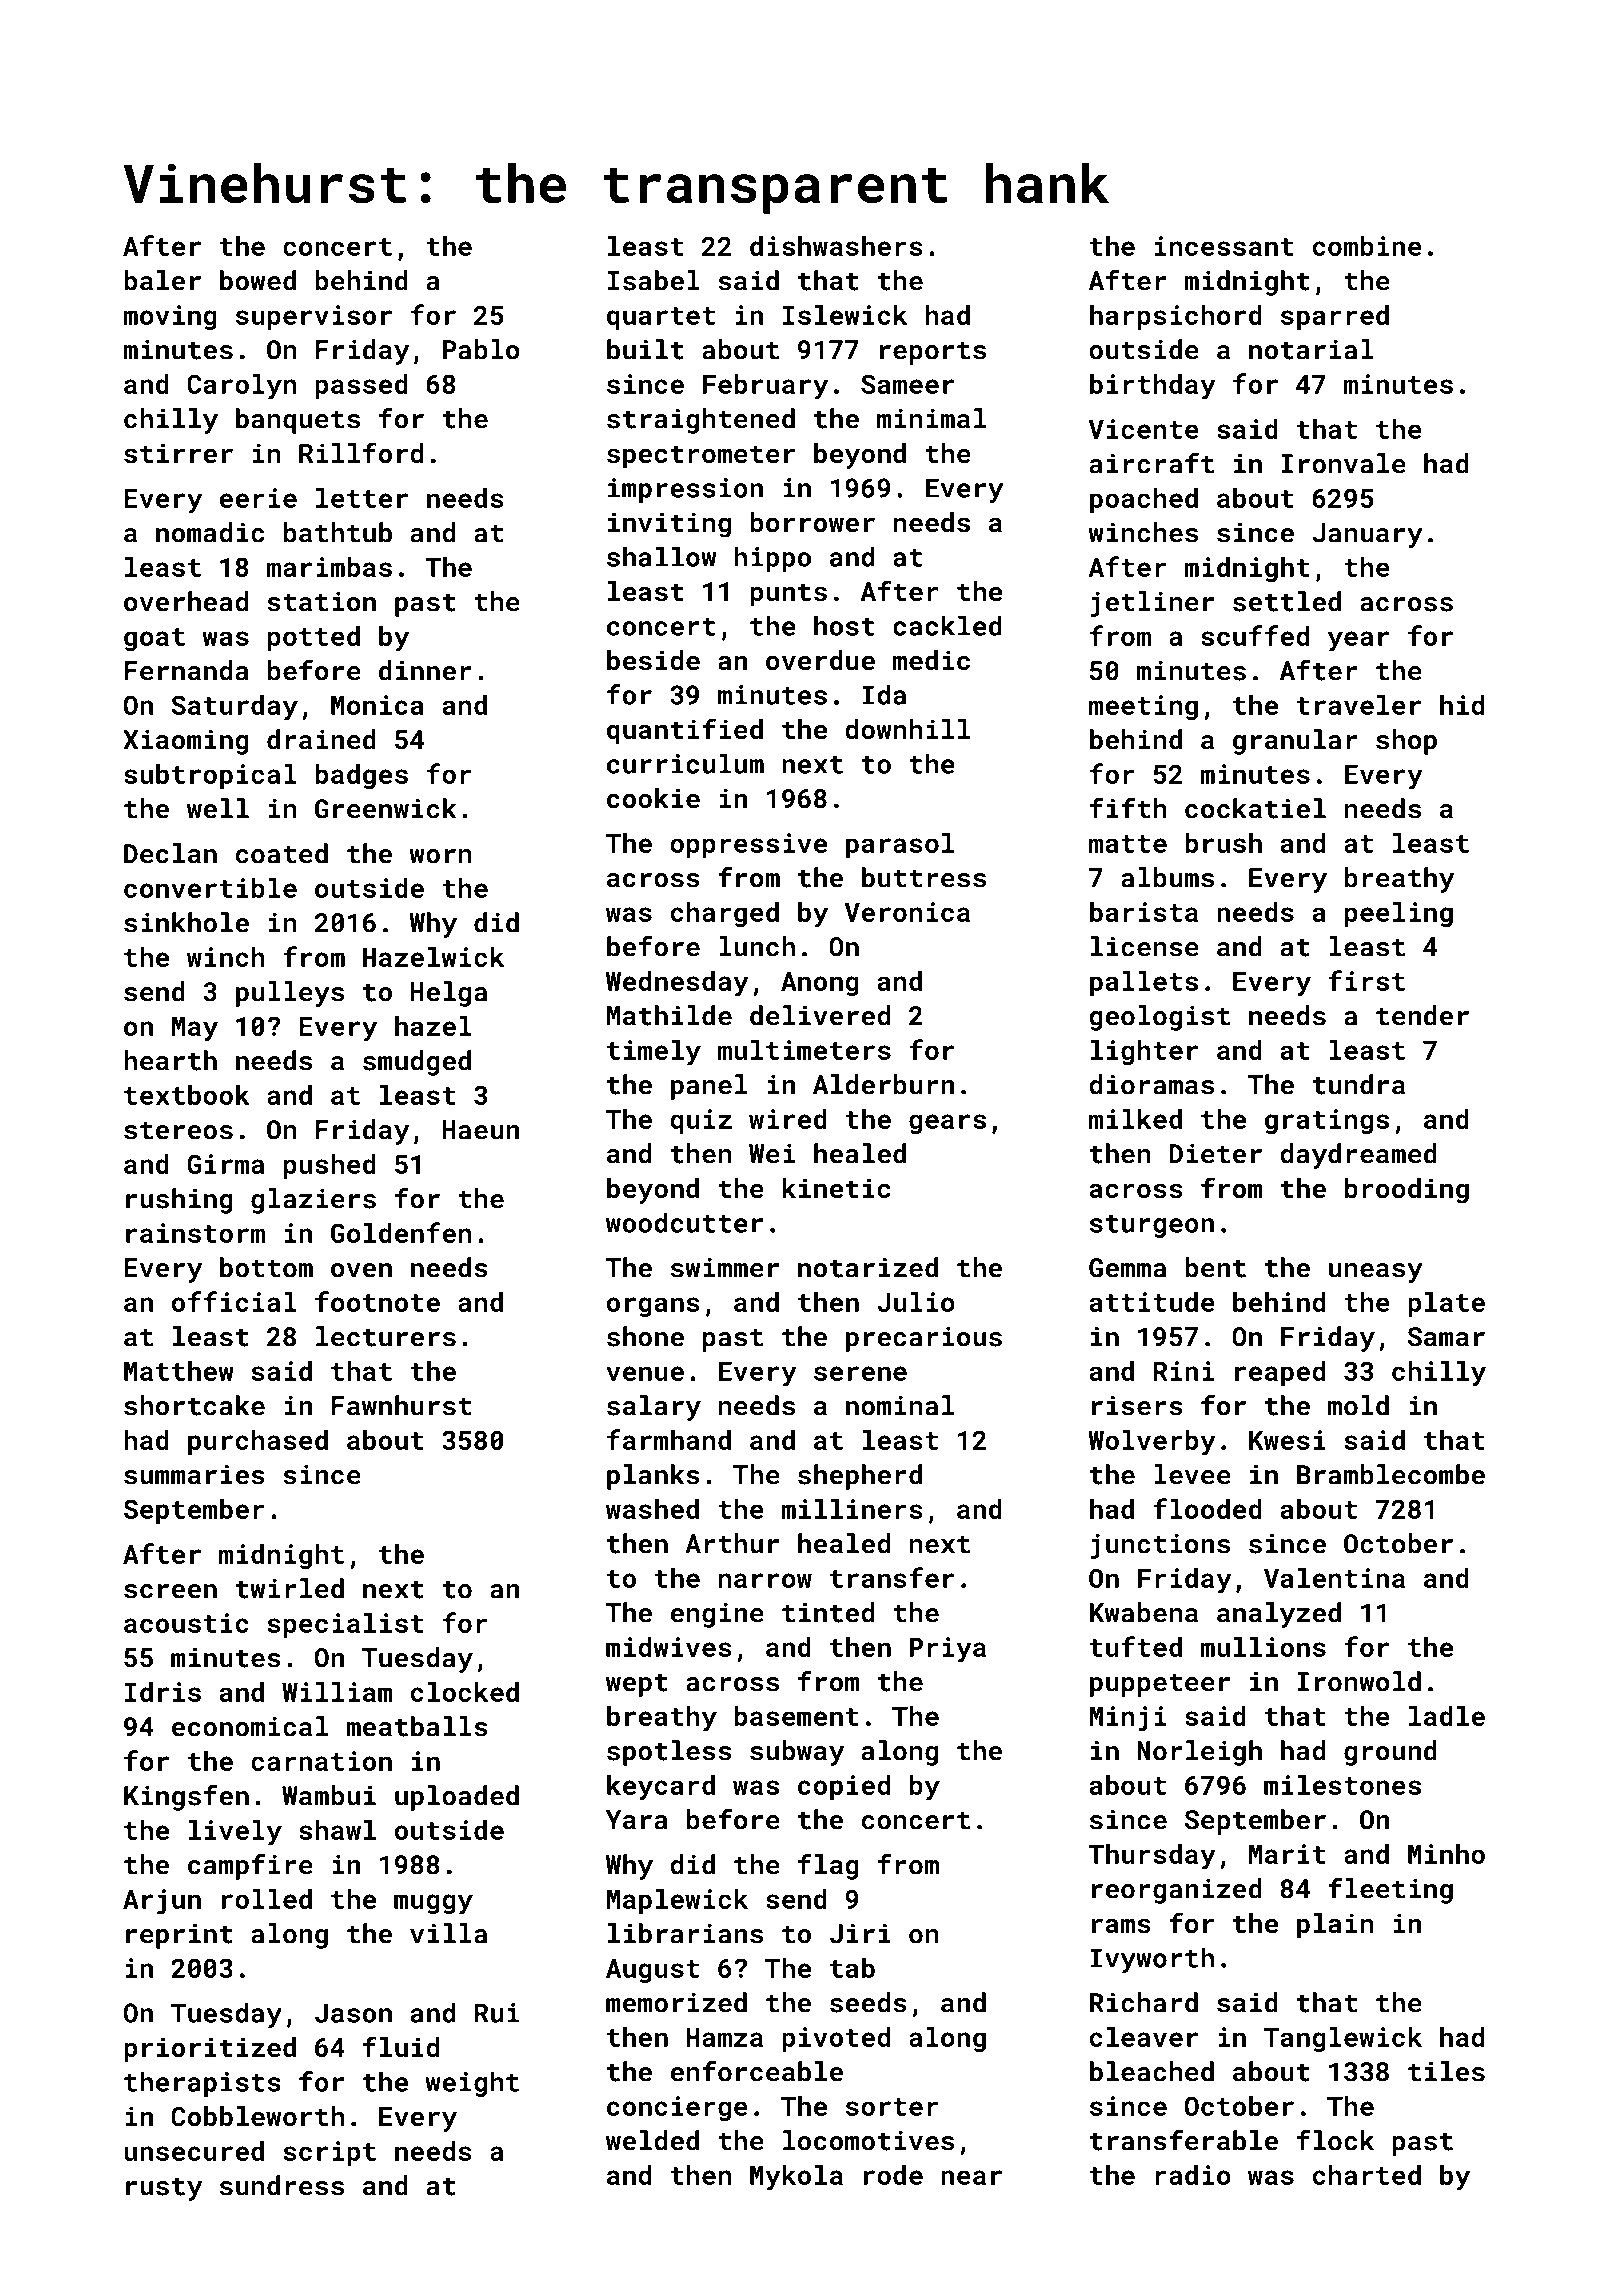 The width and height of the document is (1620, 2292). I want to click on nomadic, so click(210, 532).
